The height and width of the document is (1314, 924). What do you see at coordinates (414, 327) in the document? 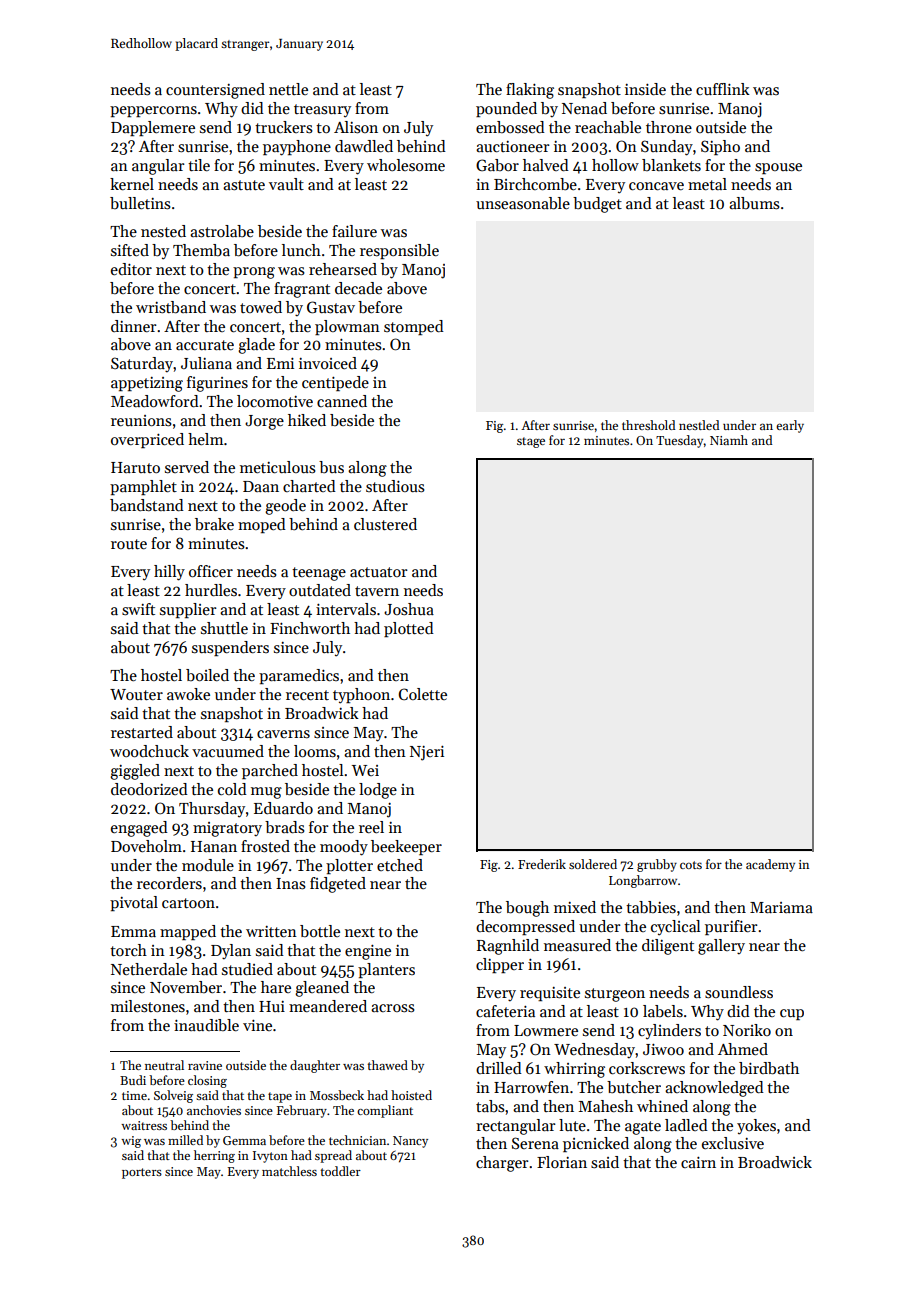
I see `stomped` at bounding box center [414, 327].
